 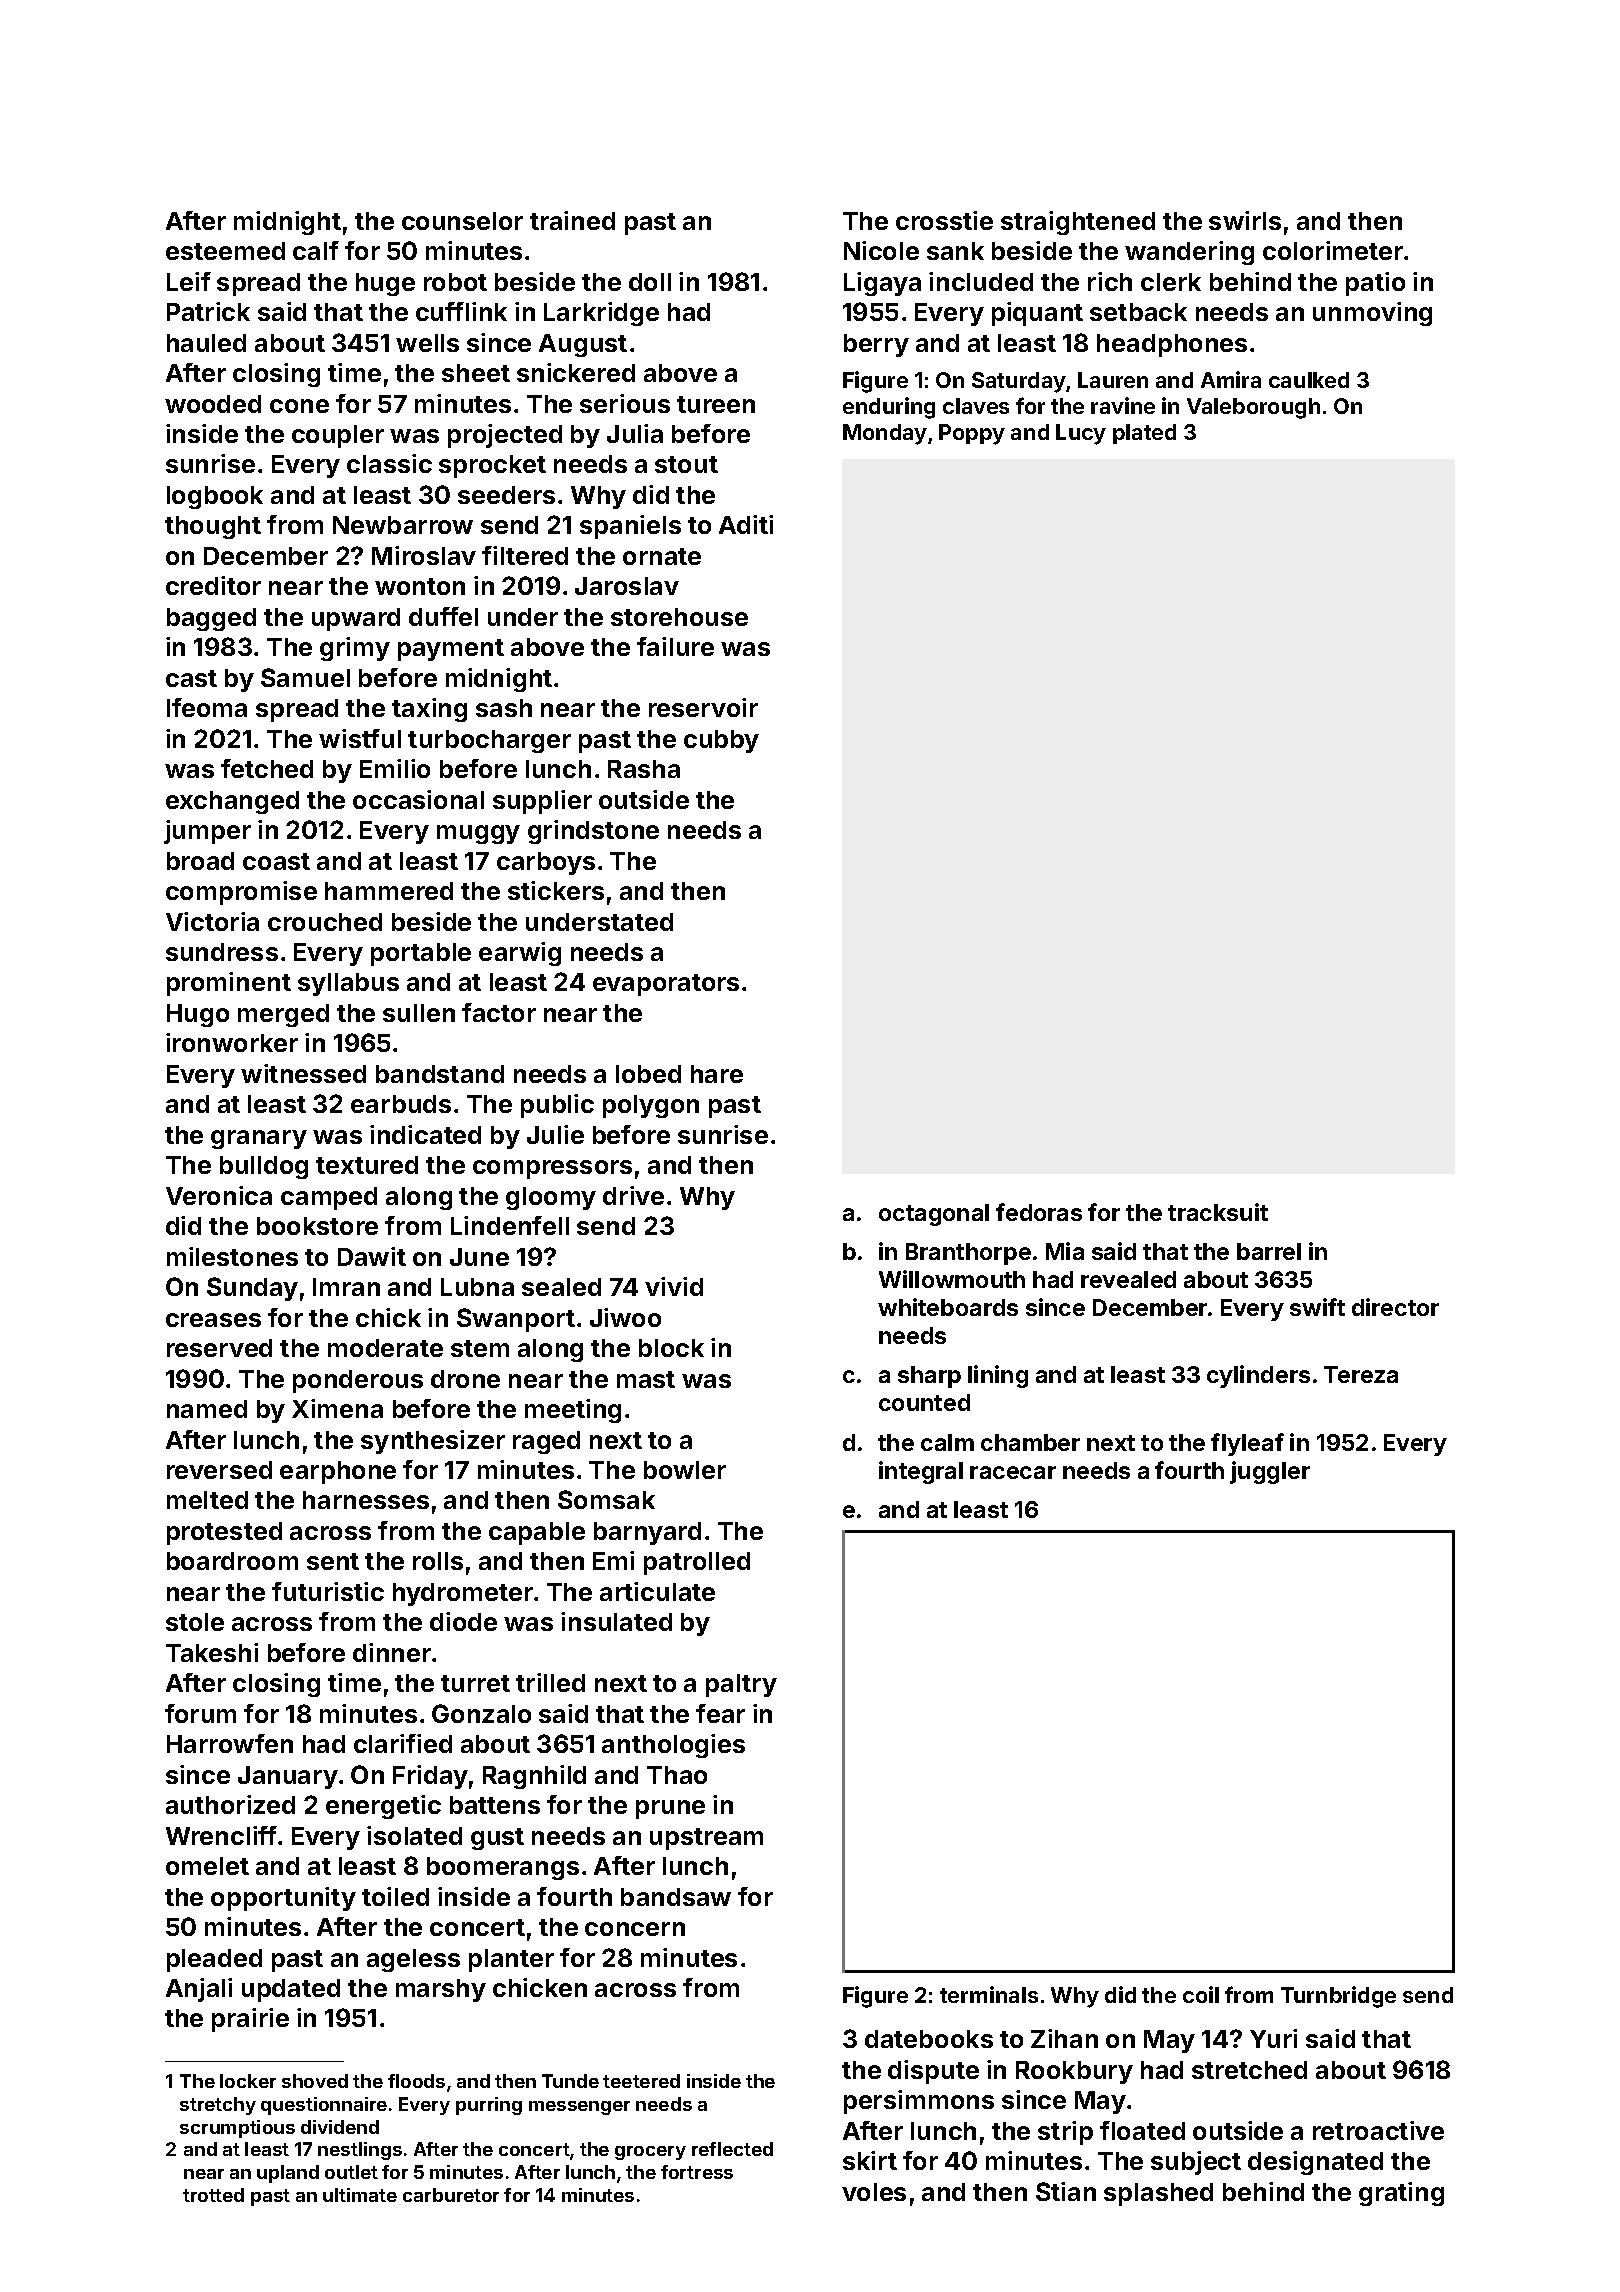 What do you see at coordinates (1128, 1279) in the document?
I see `revealed` at bounding box center [1128, 1279].
